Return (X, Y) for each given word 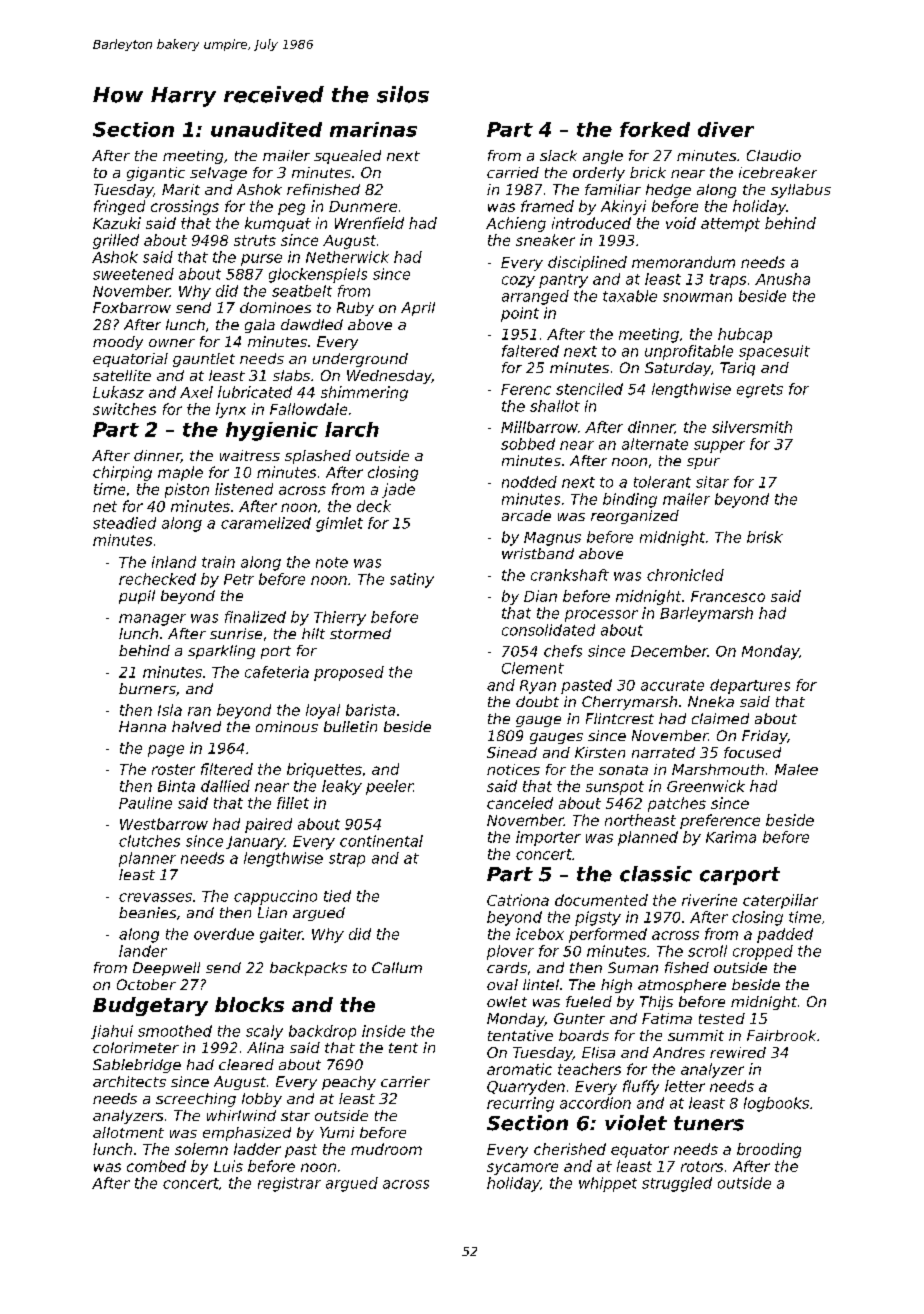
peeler (389, 787)
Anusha (782, 279)
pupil (137, 597)
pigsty (598, 918)
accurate (672, 685)
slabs (291, 375)
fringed (119, 207)
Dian (540, 596)
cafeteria (277, 672)
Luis (228, 1166)
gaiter (281, 935)
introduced (591, 223)
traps (728, 281)
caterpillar (780, 901)
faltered (530, 351)
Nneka (711, 701)
